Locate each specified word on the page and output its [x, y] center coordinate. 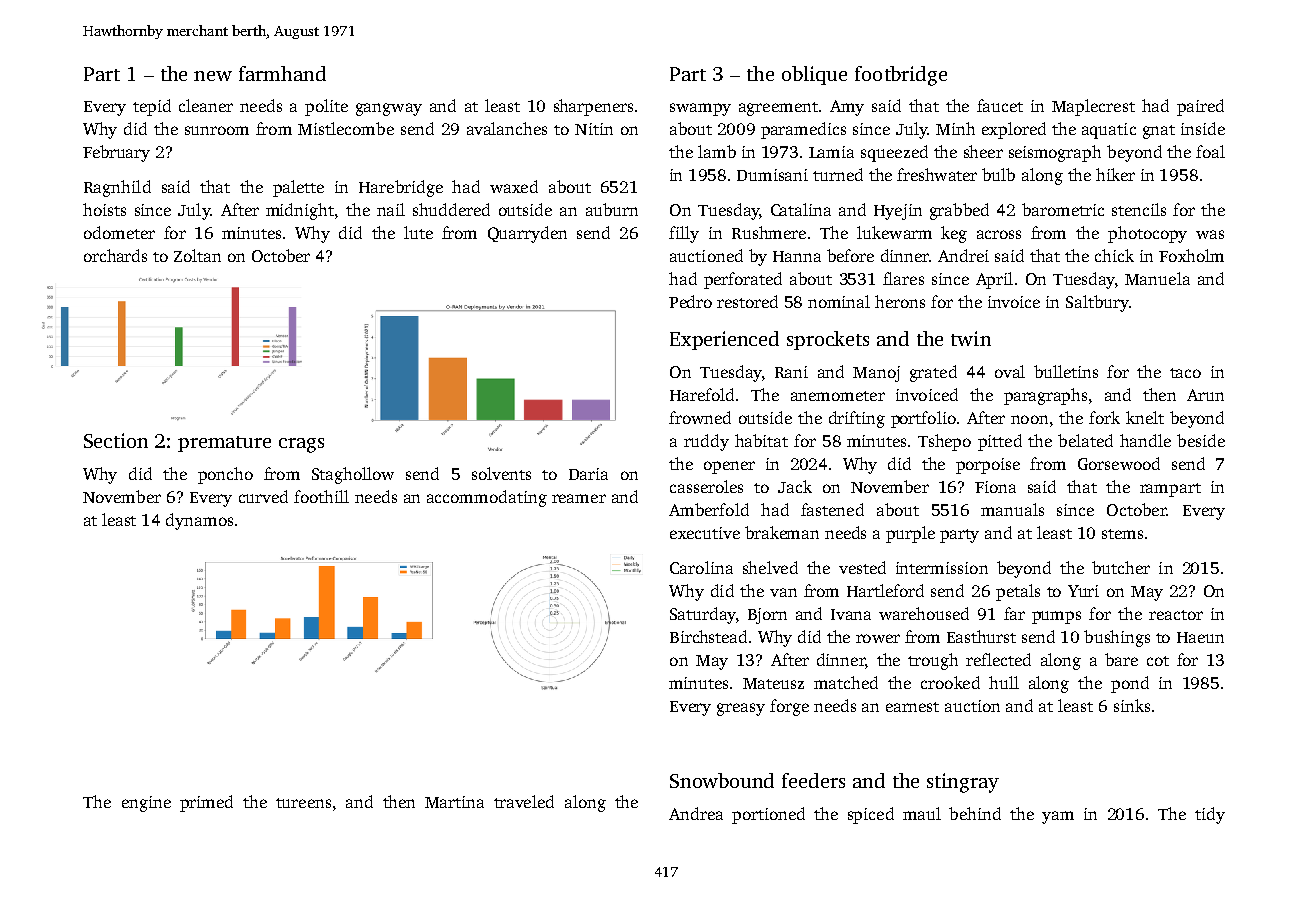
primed [206, 803]
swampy [700, 109]
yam [1058, 817]
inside [1203, 128]
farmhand [282, 73]
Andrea [696, 813]
